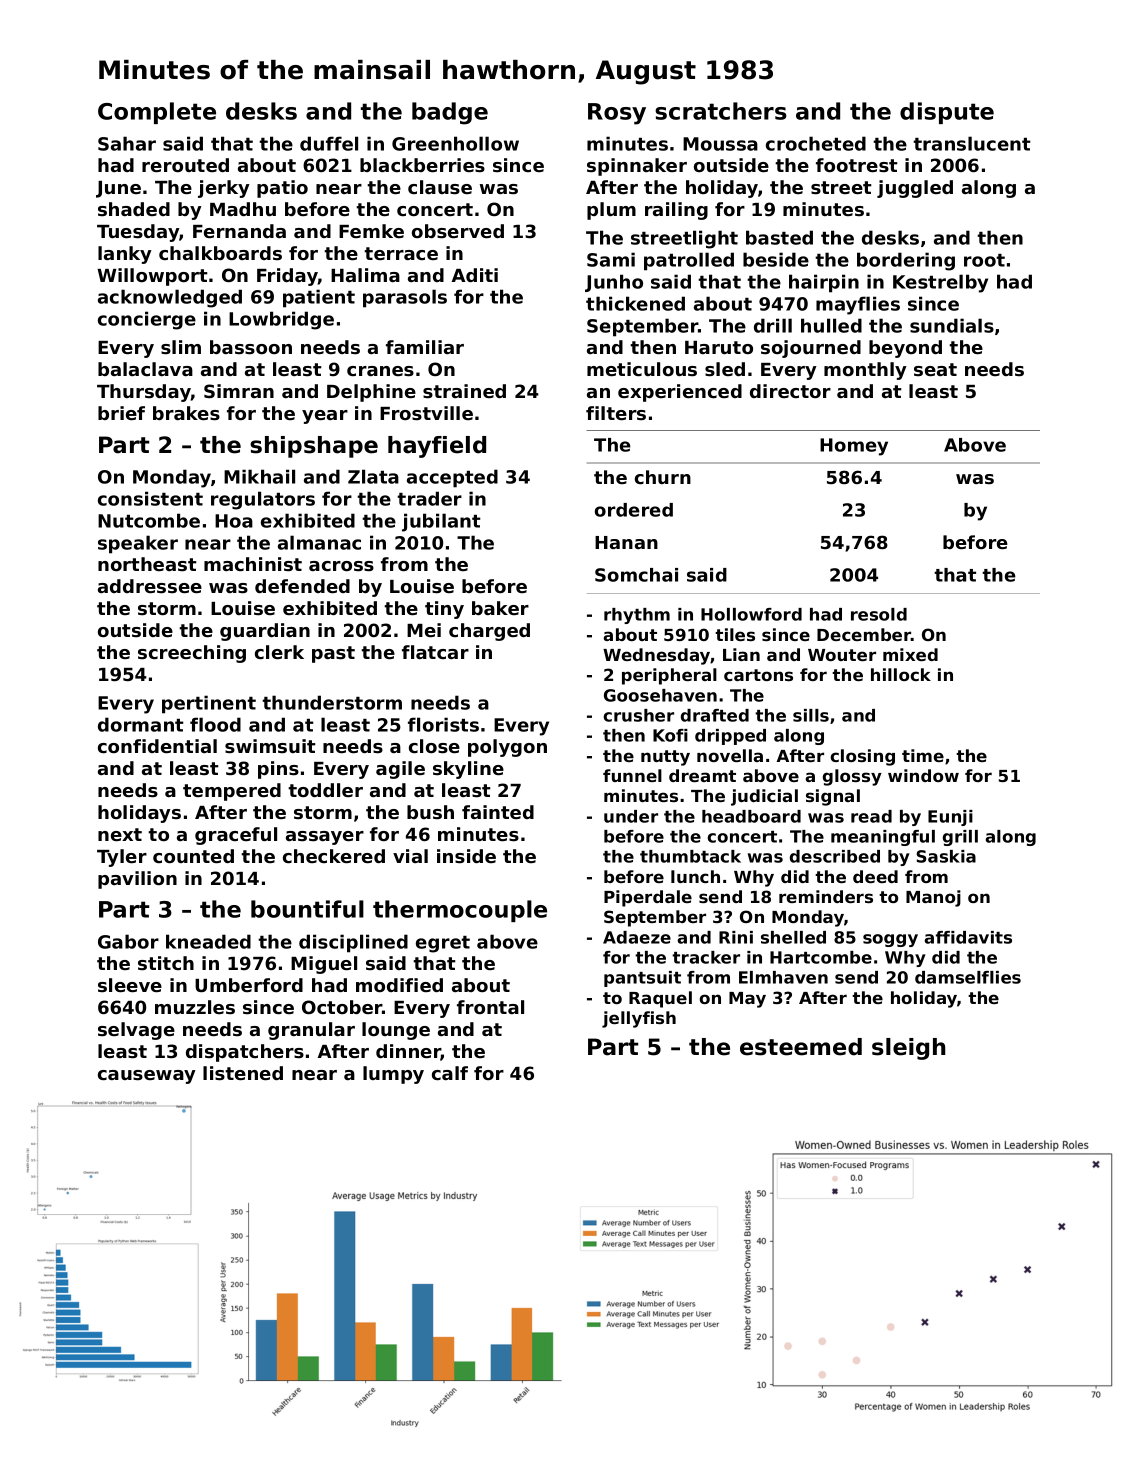  I want to click on confidential, so click(157, 746).
